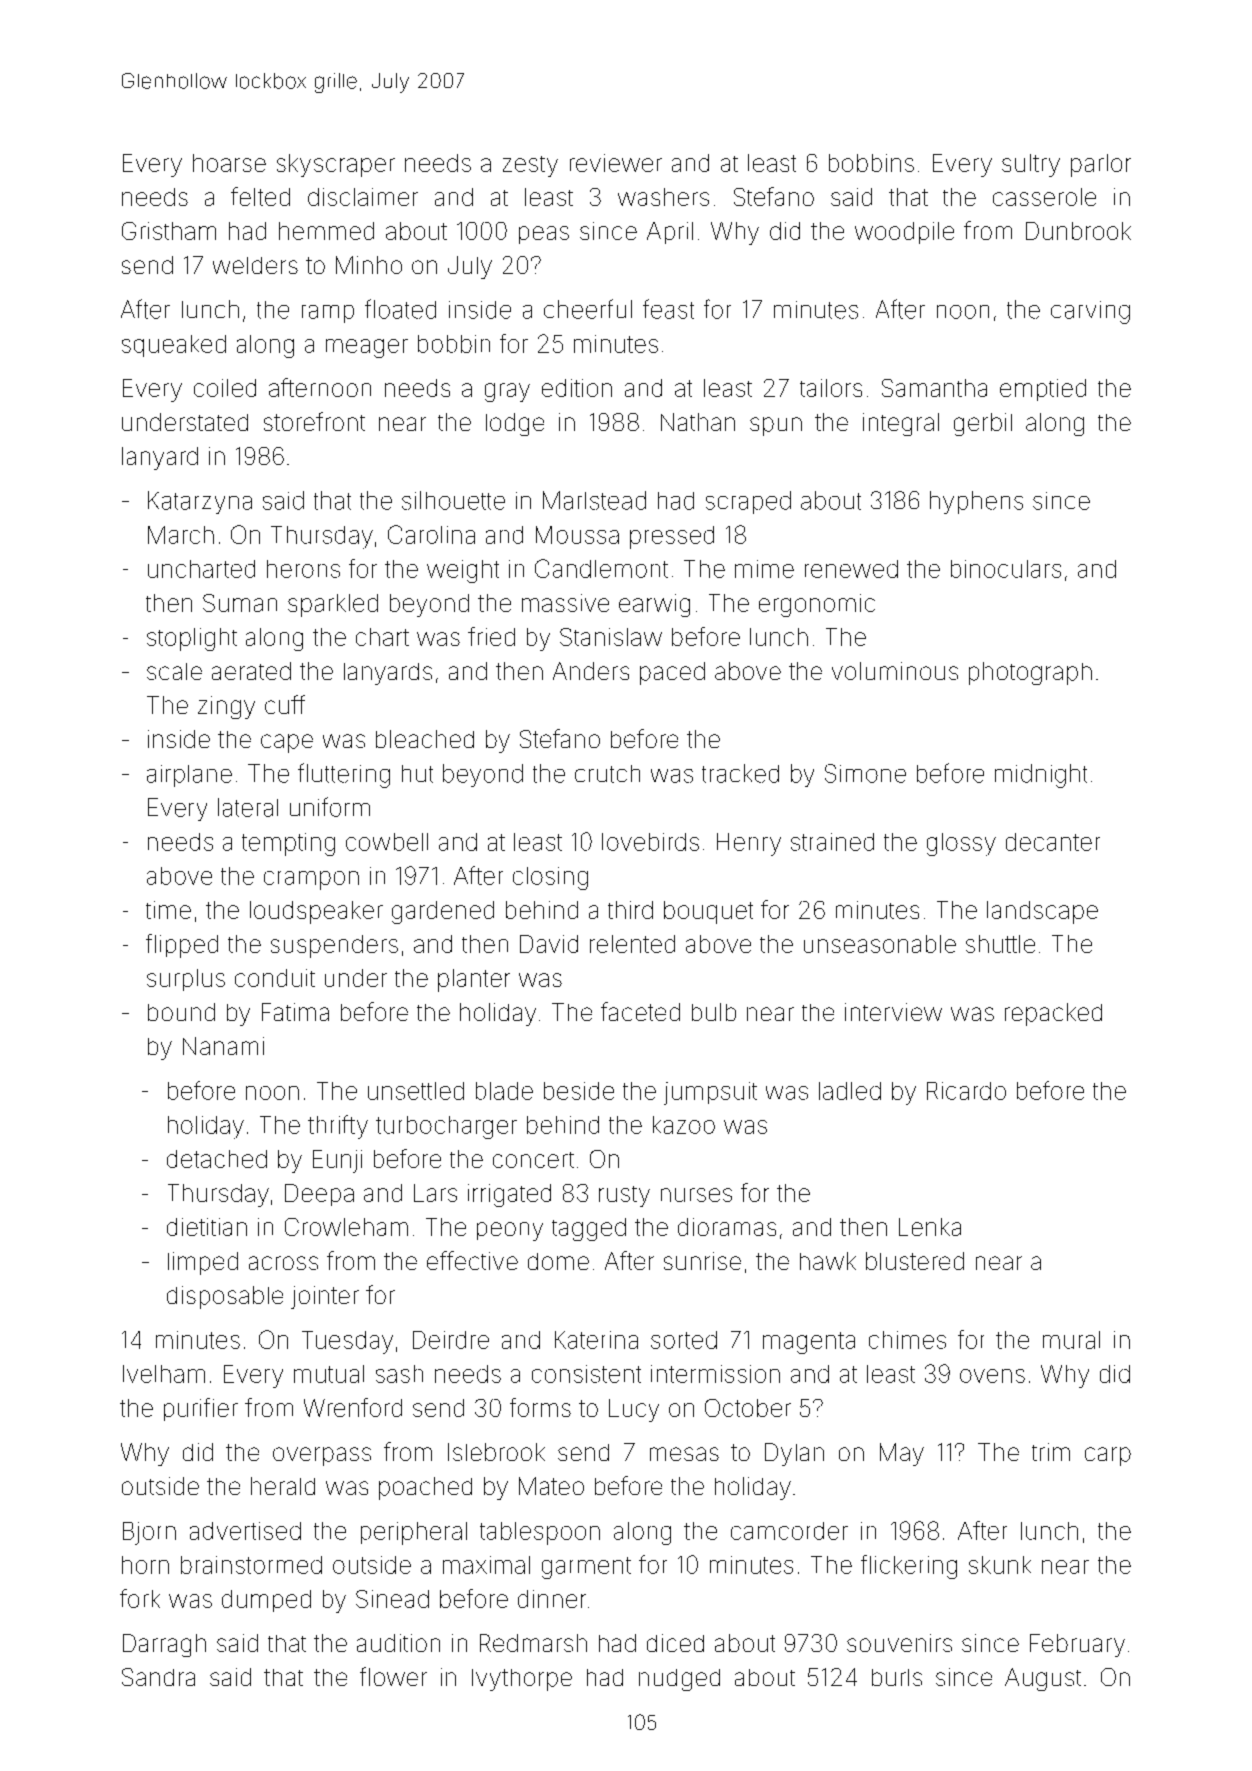  I want to click on Ivythorpe, so click(522, 1680).
